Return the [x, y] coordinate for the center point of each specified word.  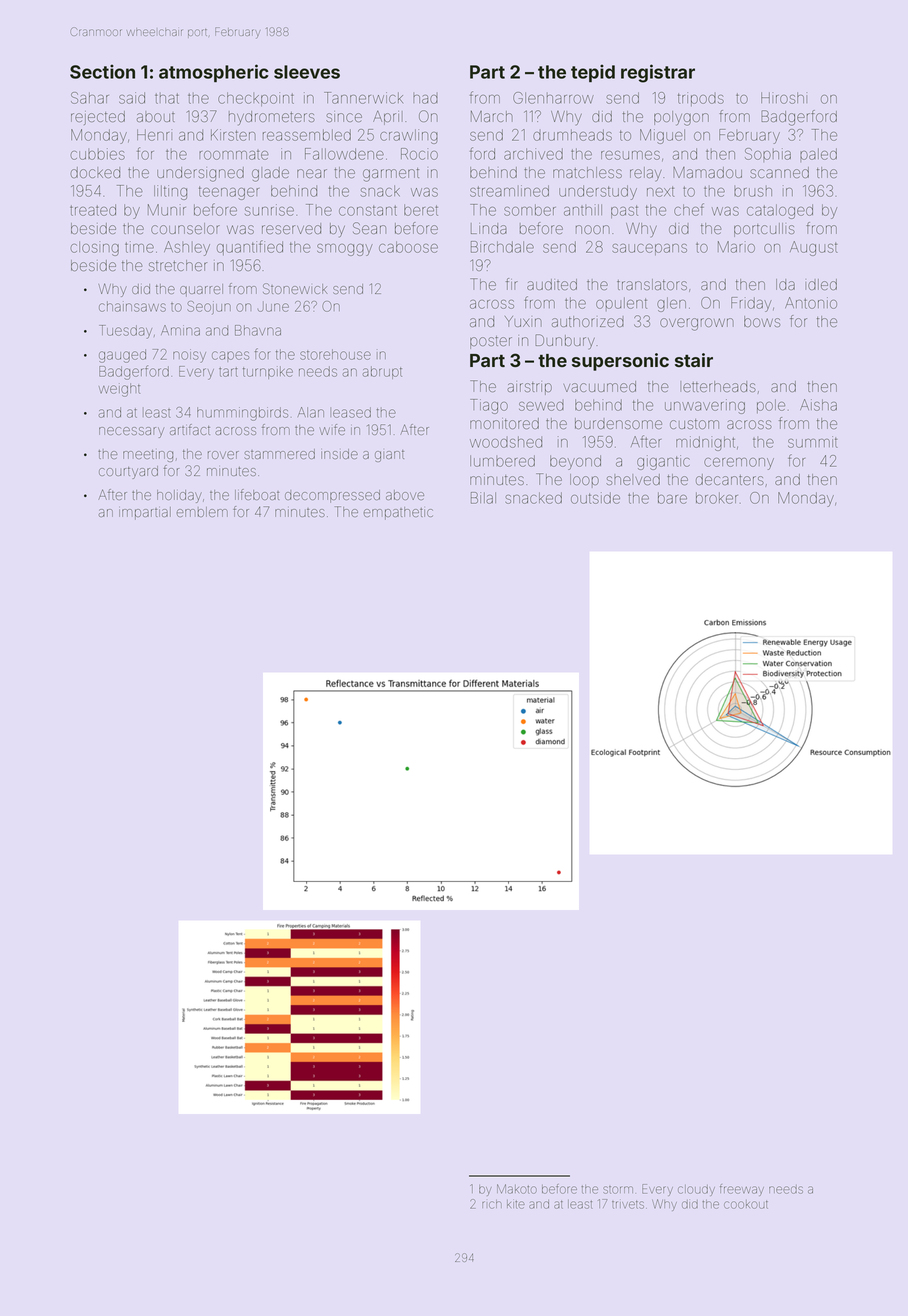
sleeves [307, 72]
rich [492, 1204]
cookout [746, 1204]
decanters [730, 479]
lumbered [502, 461]
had [425, 99]
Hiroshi [784, 98]
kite [516, 1204]
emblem [202, 512]
